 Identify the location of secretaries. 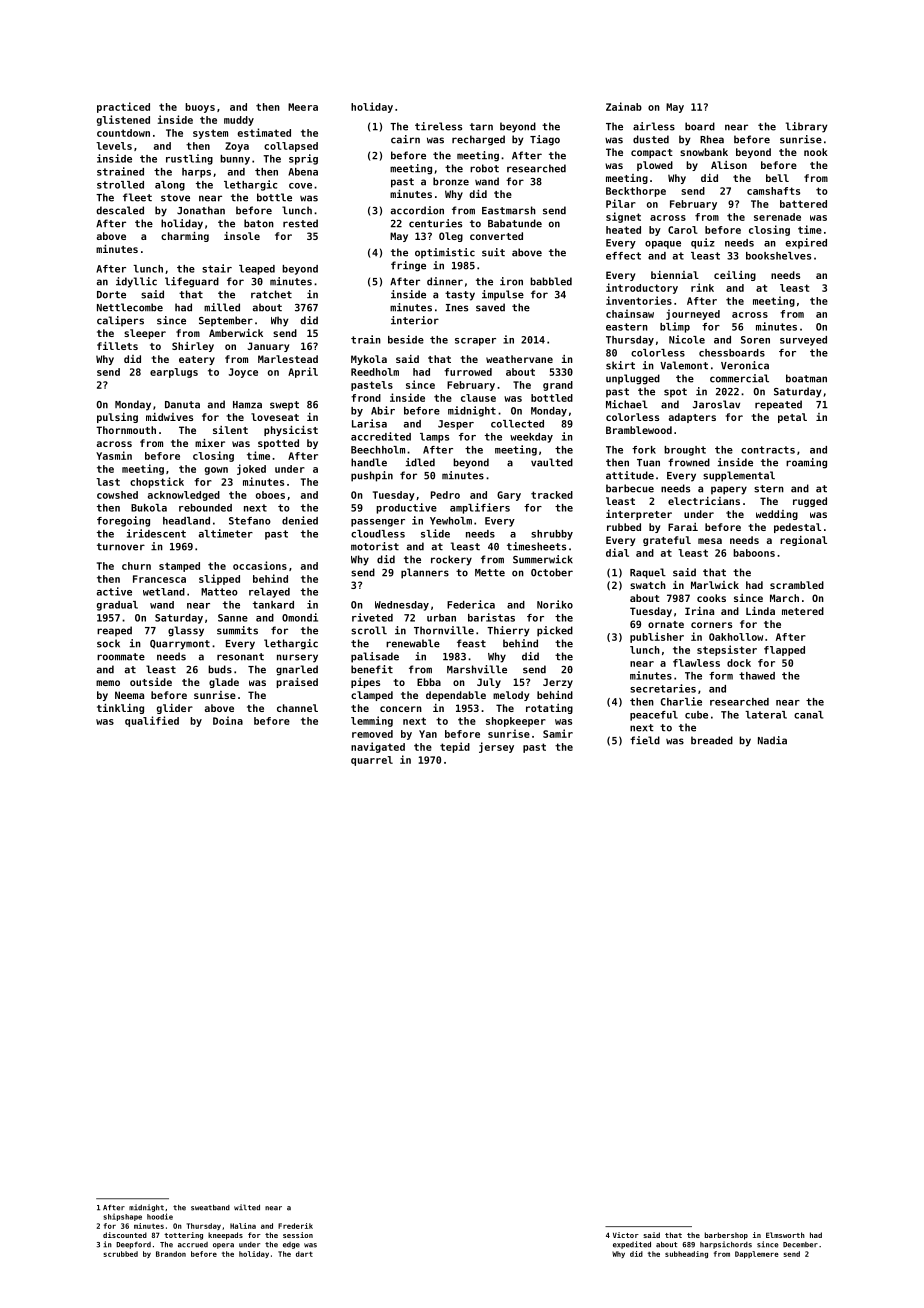
(663, 688).
